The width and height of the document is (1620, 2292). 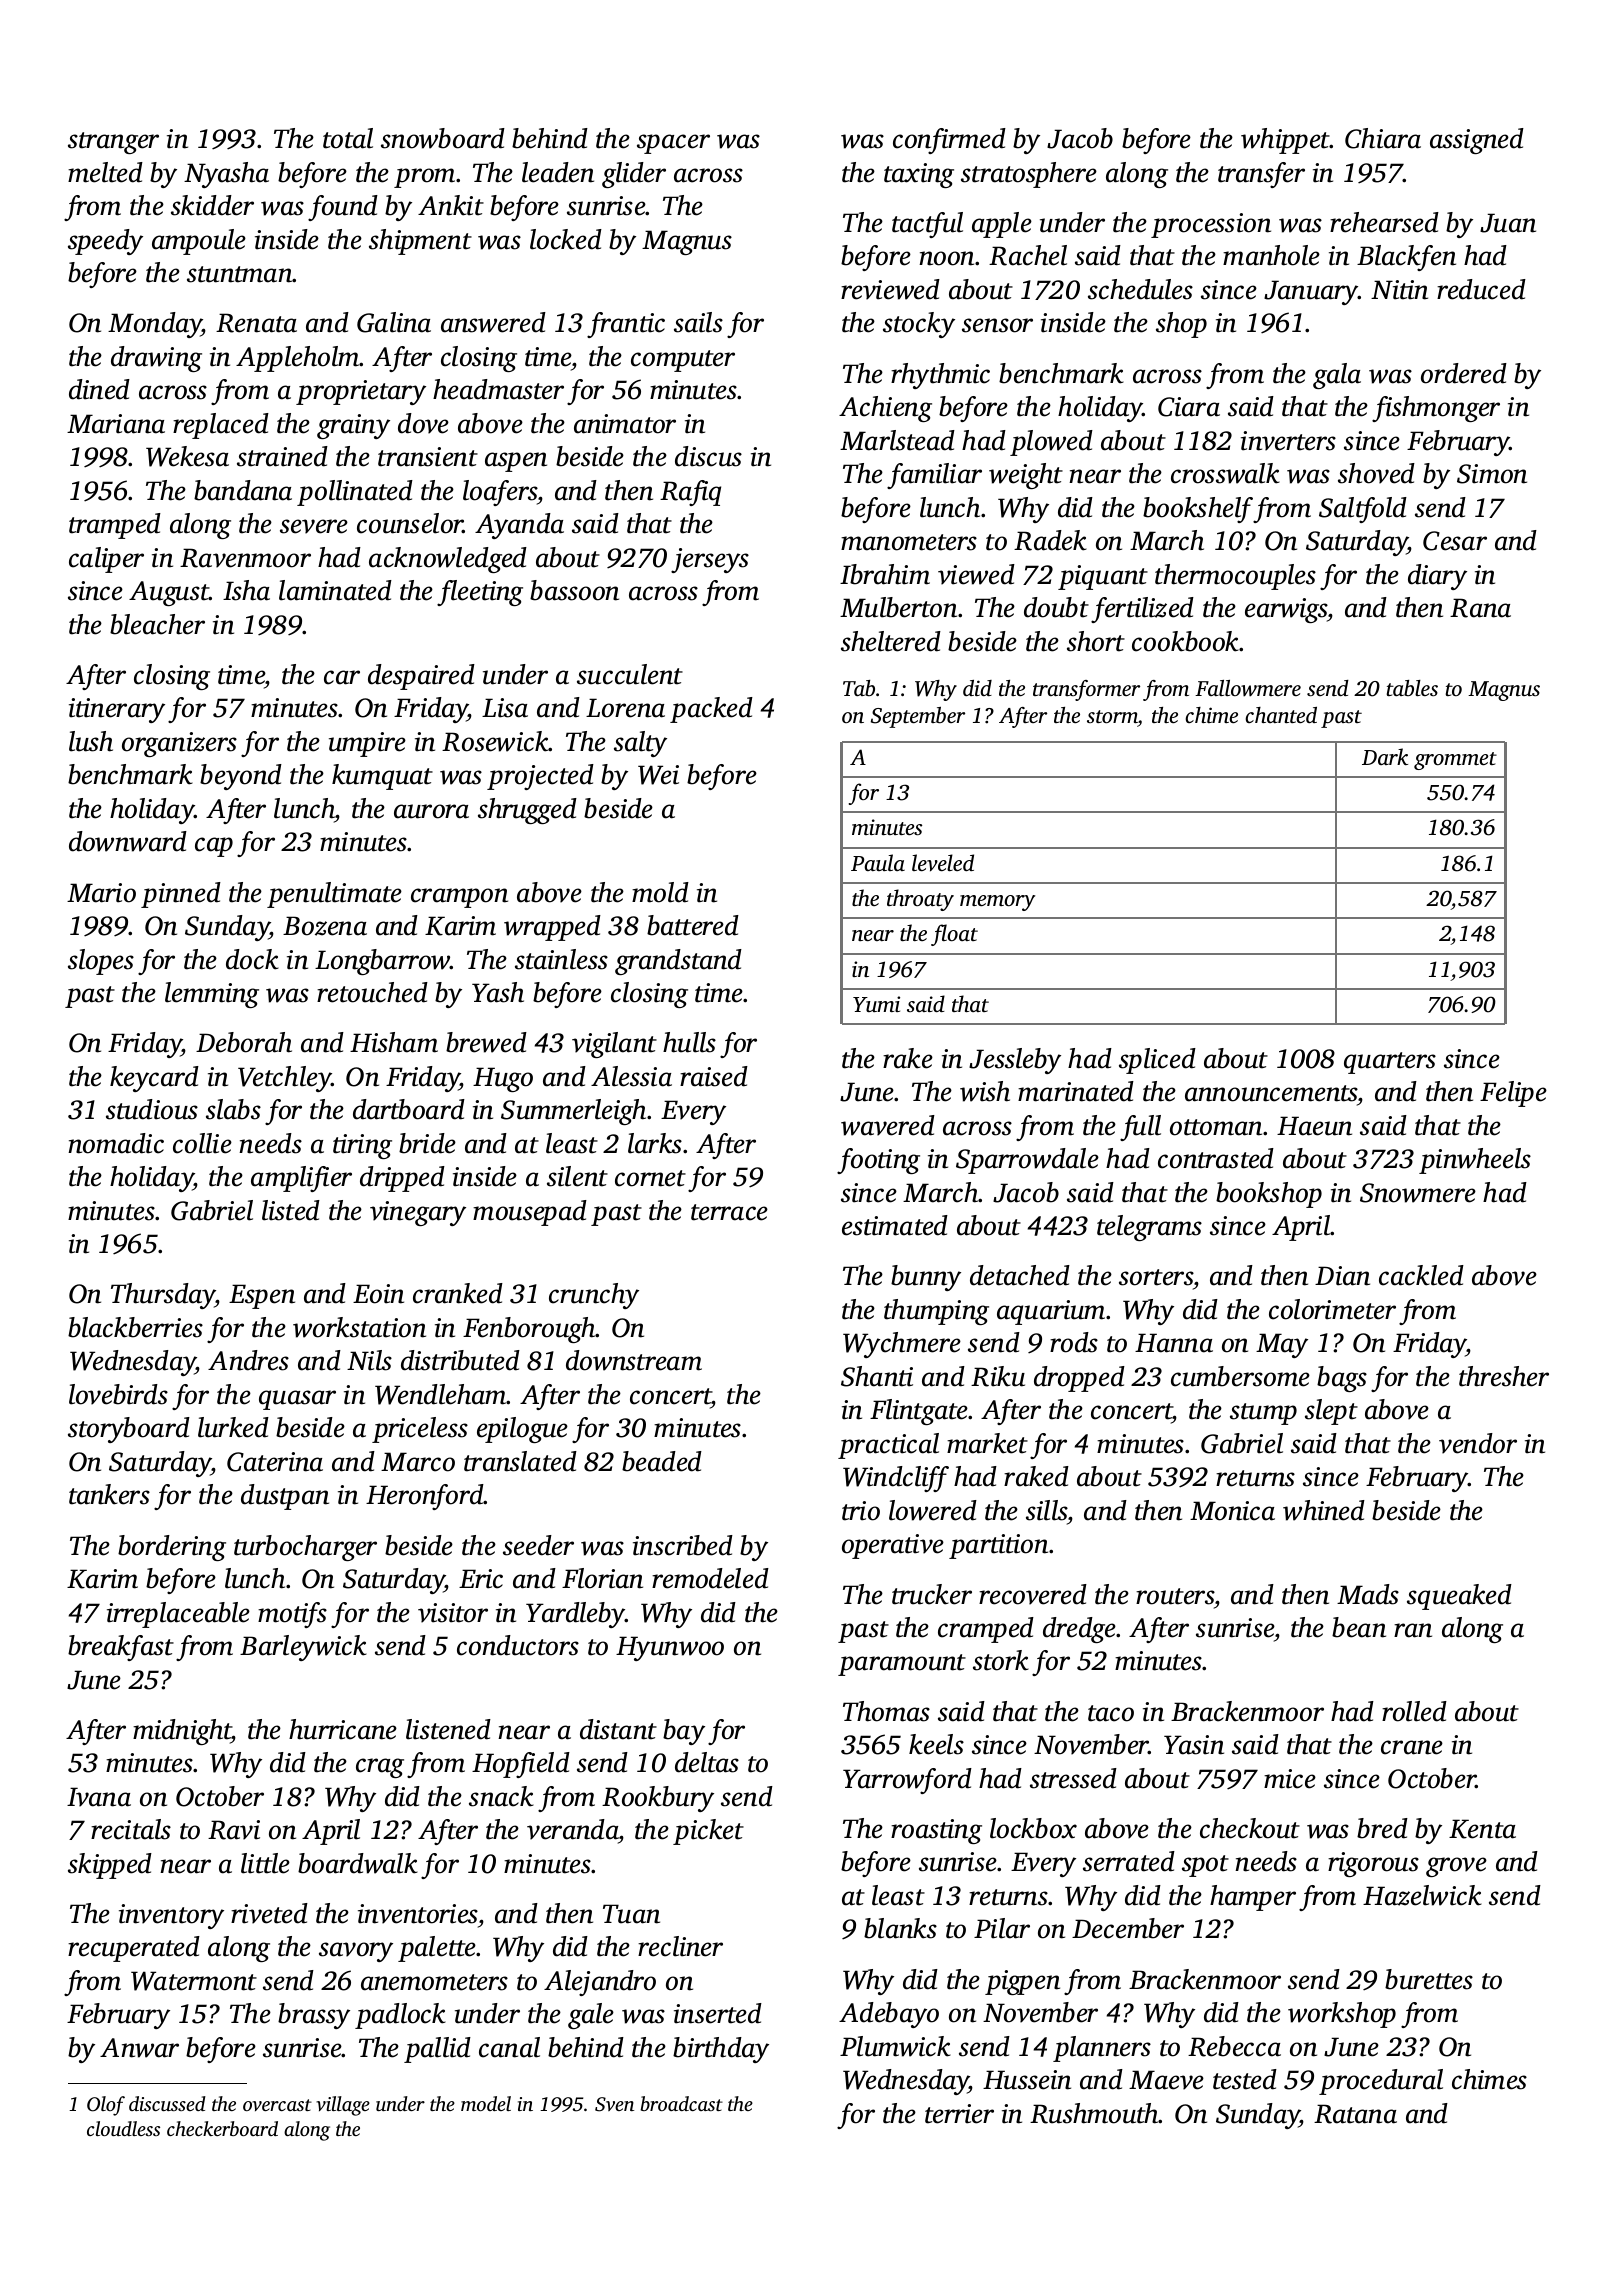 I want to click on midnight, so click(x=182, y=1732).
